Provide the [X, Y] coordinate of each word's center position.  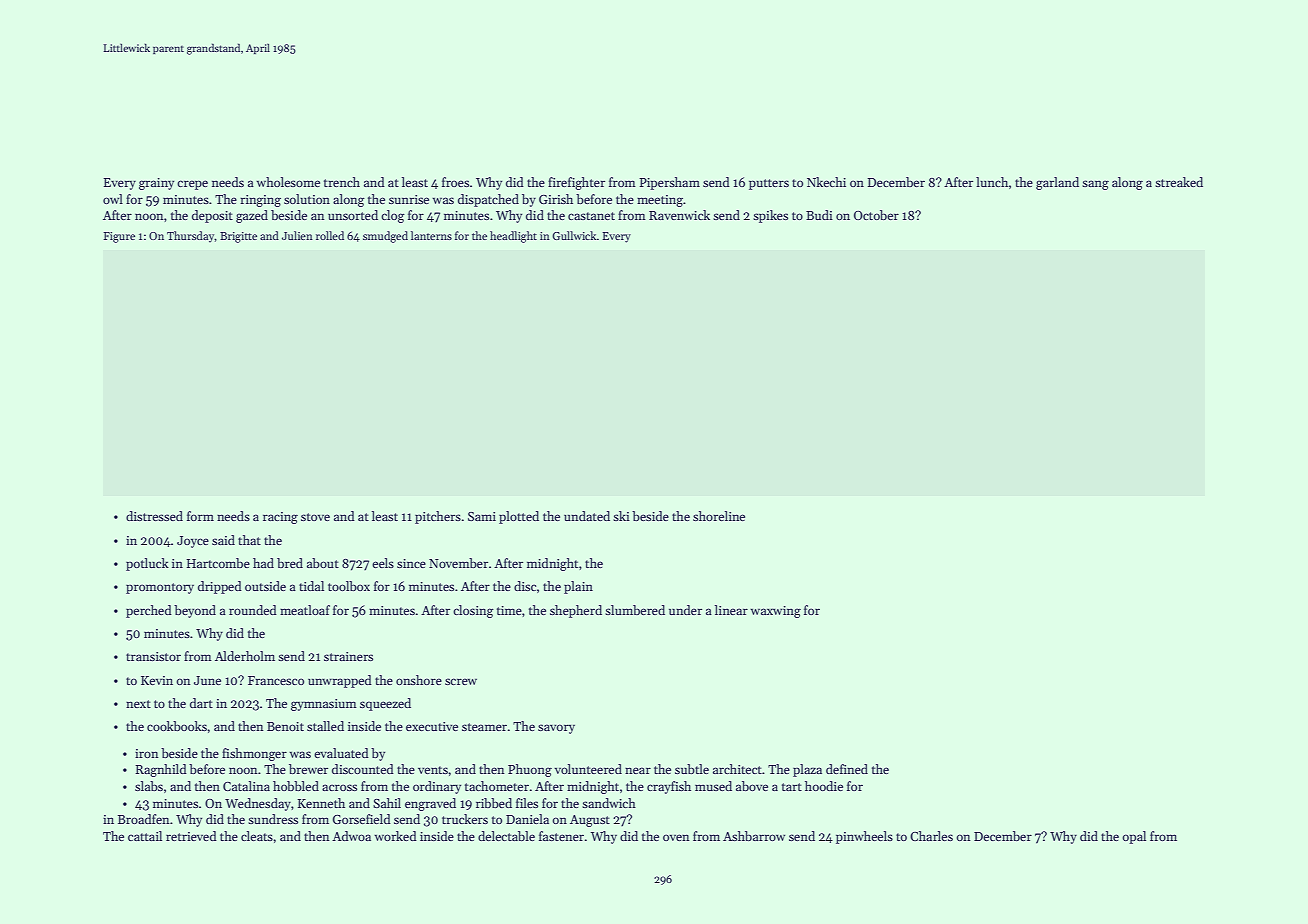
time [509, 610]
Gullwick [574, 235]
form [200, 516]
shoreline [719, 516]
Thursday [191, 236]
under [685, 610]
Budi [819, 215]
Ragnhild [161, 770]
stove [315, 517]
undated [587, 516]
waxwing [776, 612]
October [876, 215]
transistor [153, 656]
